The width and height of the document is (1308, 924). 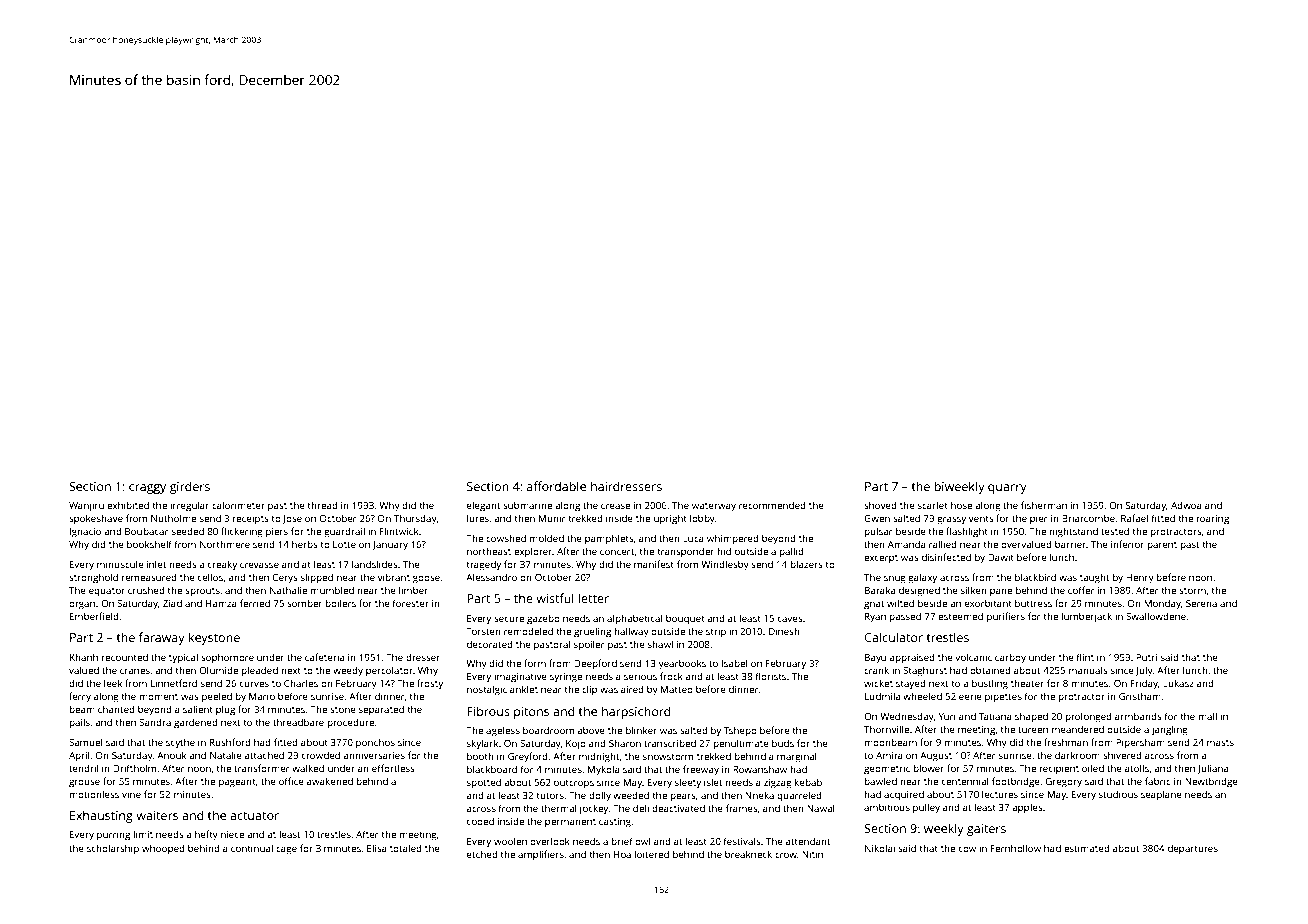 I want to click on Putri, so click(x=1146, y=657).
